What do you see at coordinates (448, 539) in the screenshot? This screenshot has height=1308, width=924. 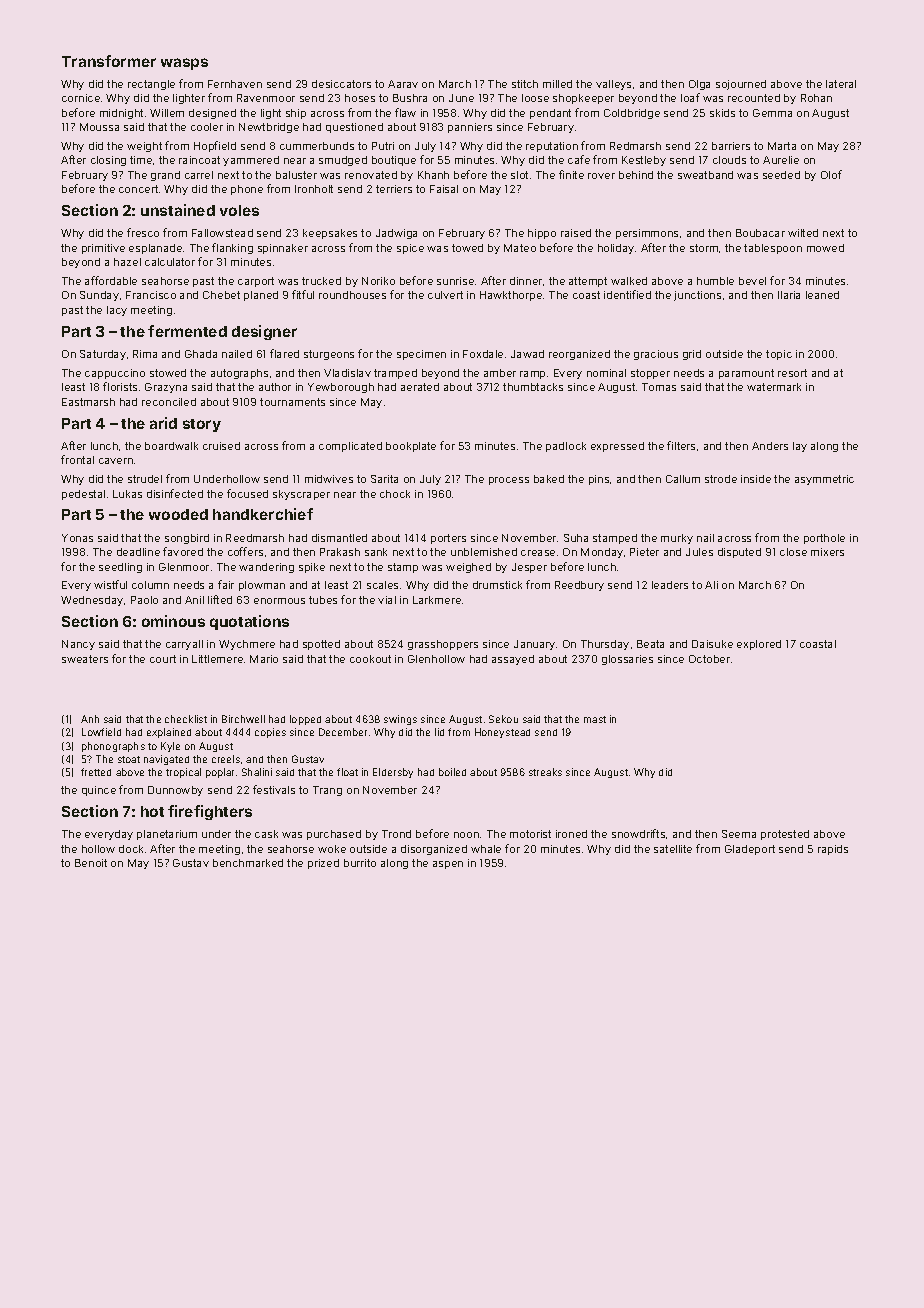 I see `porters` at bounding box center [448, 539].
